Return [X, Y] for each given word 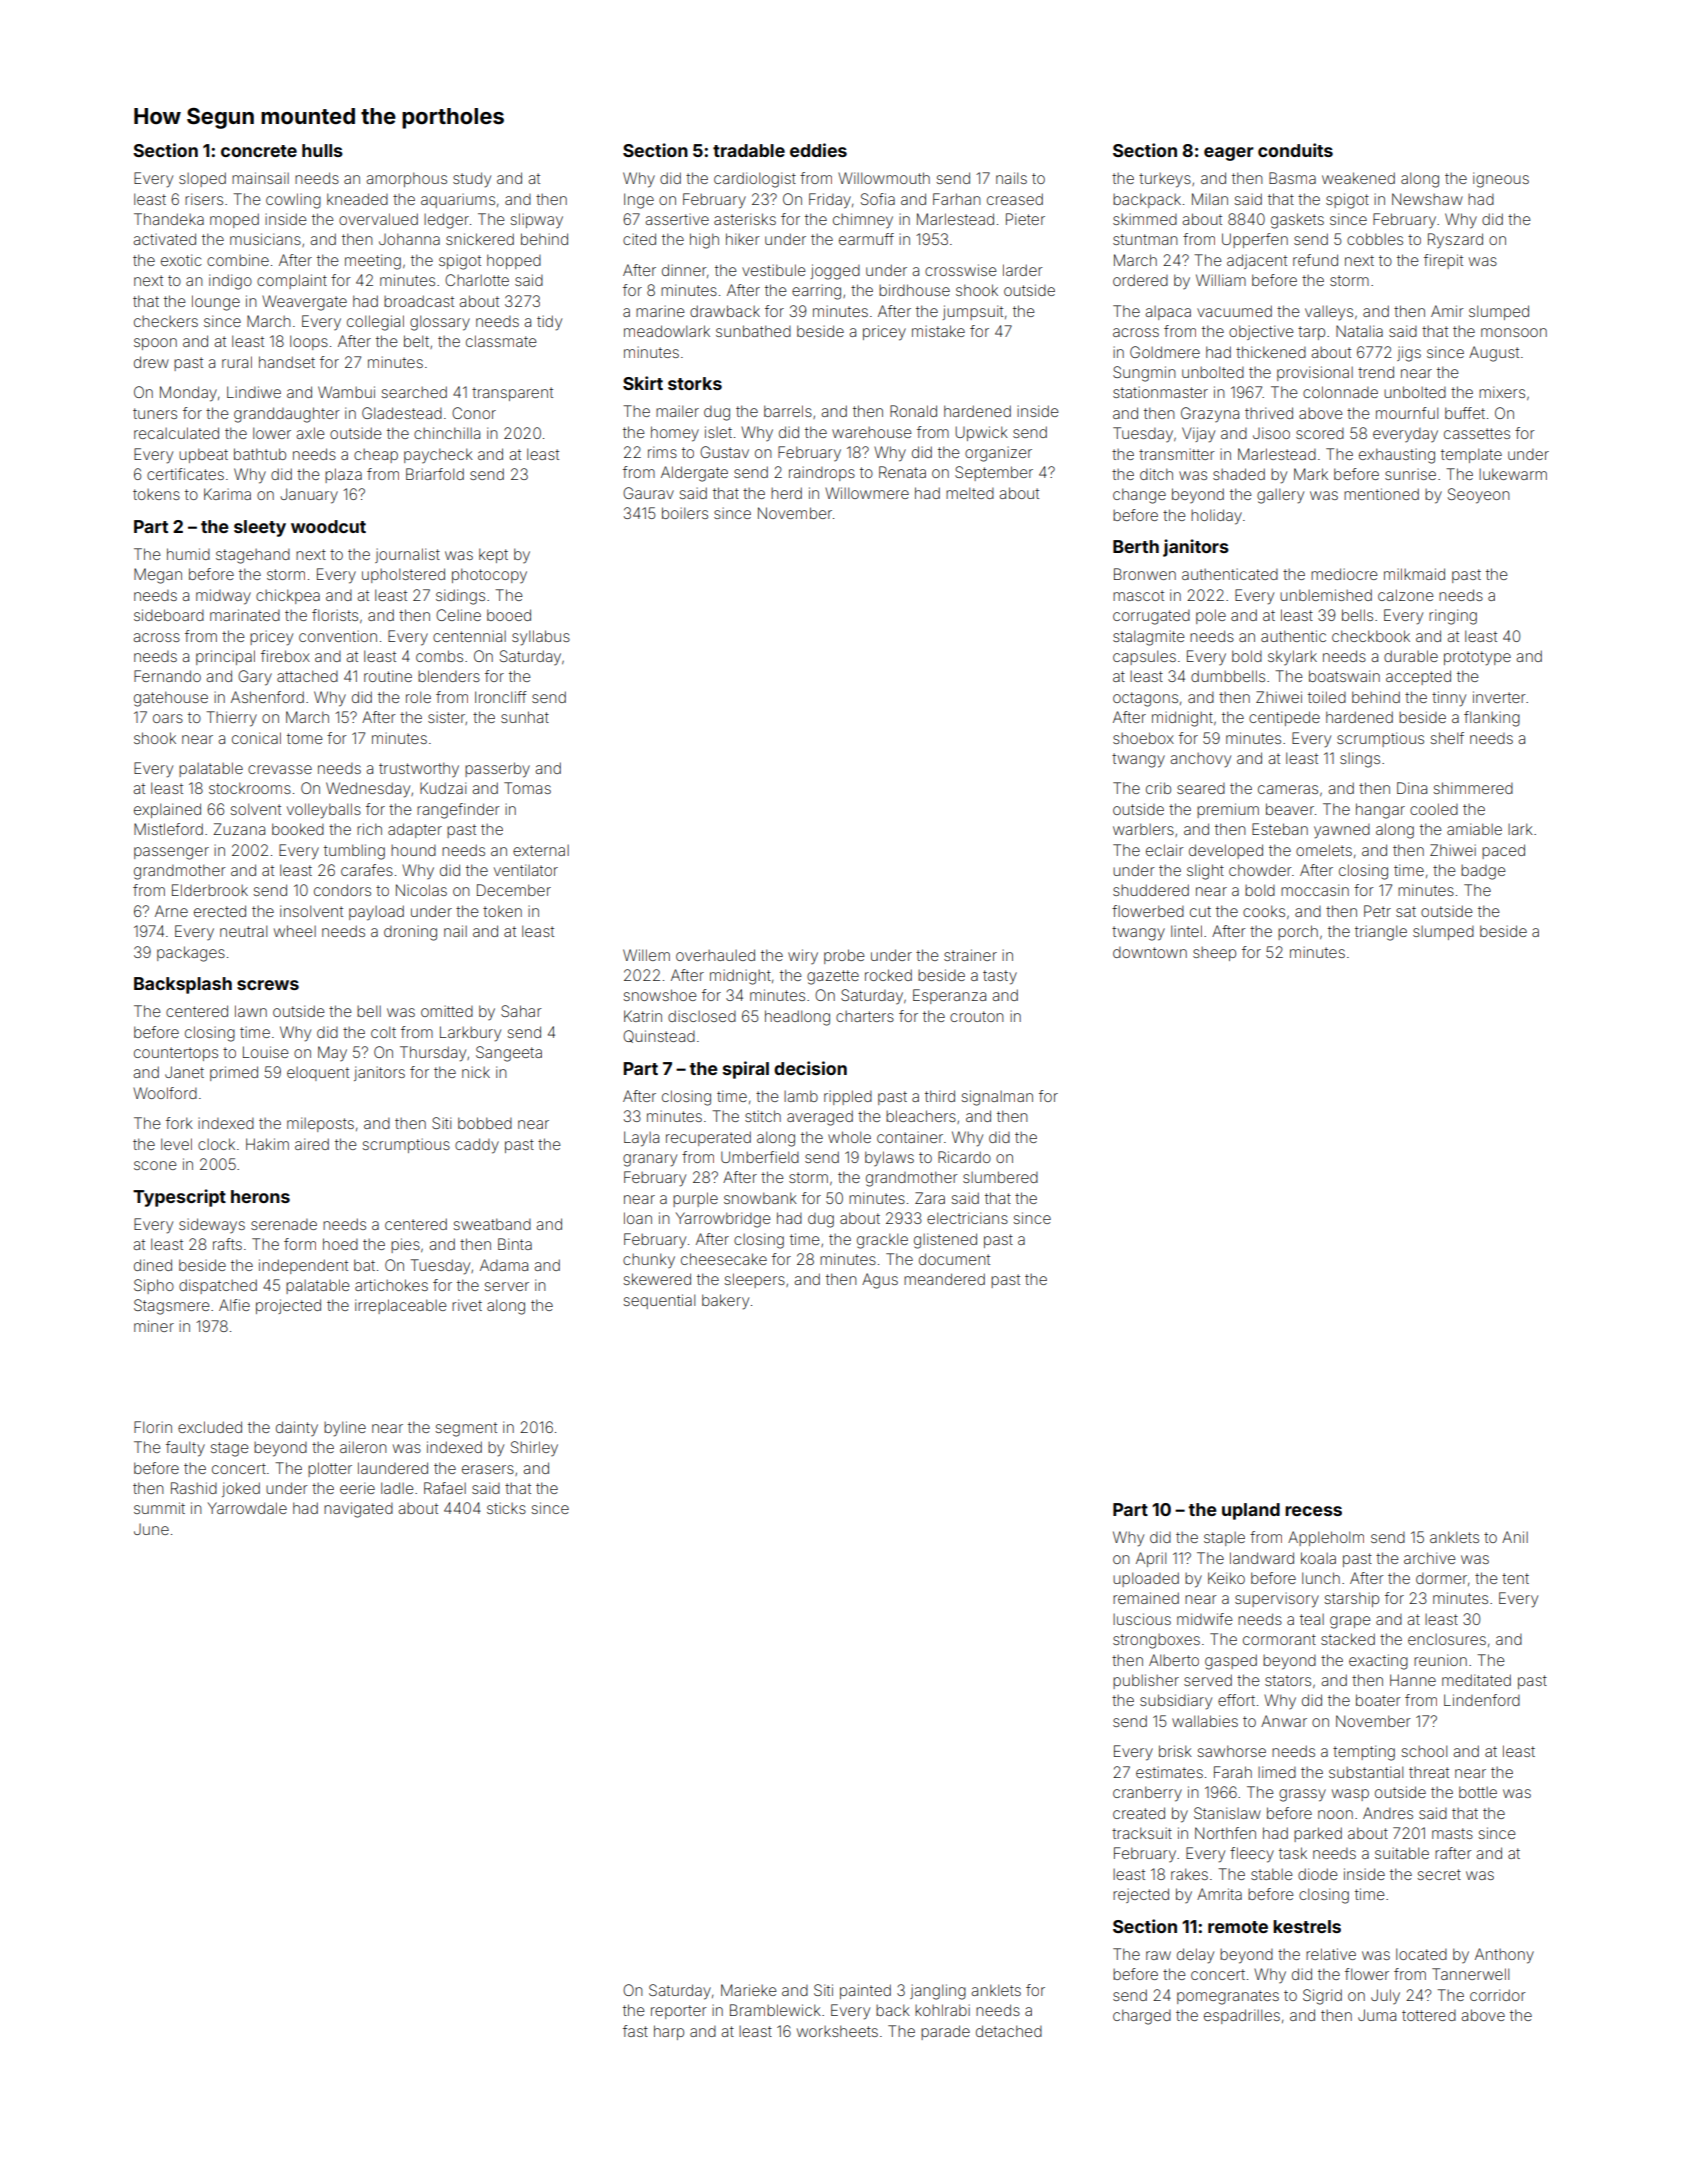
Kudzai [443, 788]
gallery [1280, 496]
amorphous [406, 179]
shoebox [1143, 738]
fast [635, 2031]
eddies [818, 150]
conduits [1295, 150]
